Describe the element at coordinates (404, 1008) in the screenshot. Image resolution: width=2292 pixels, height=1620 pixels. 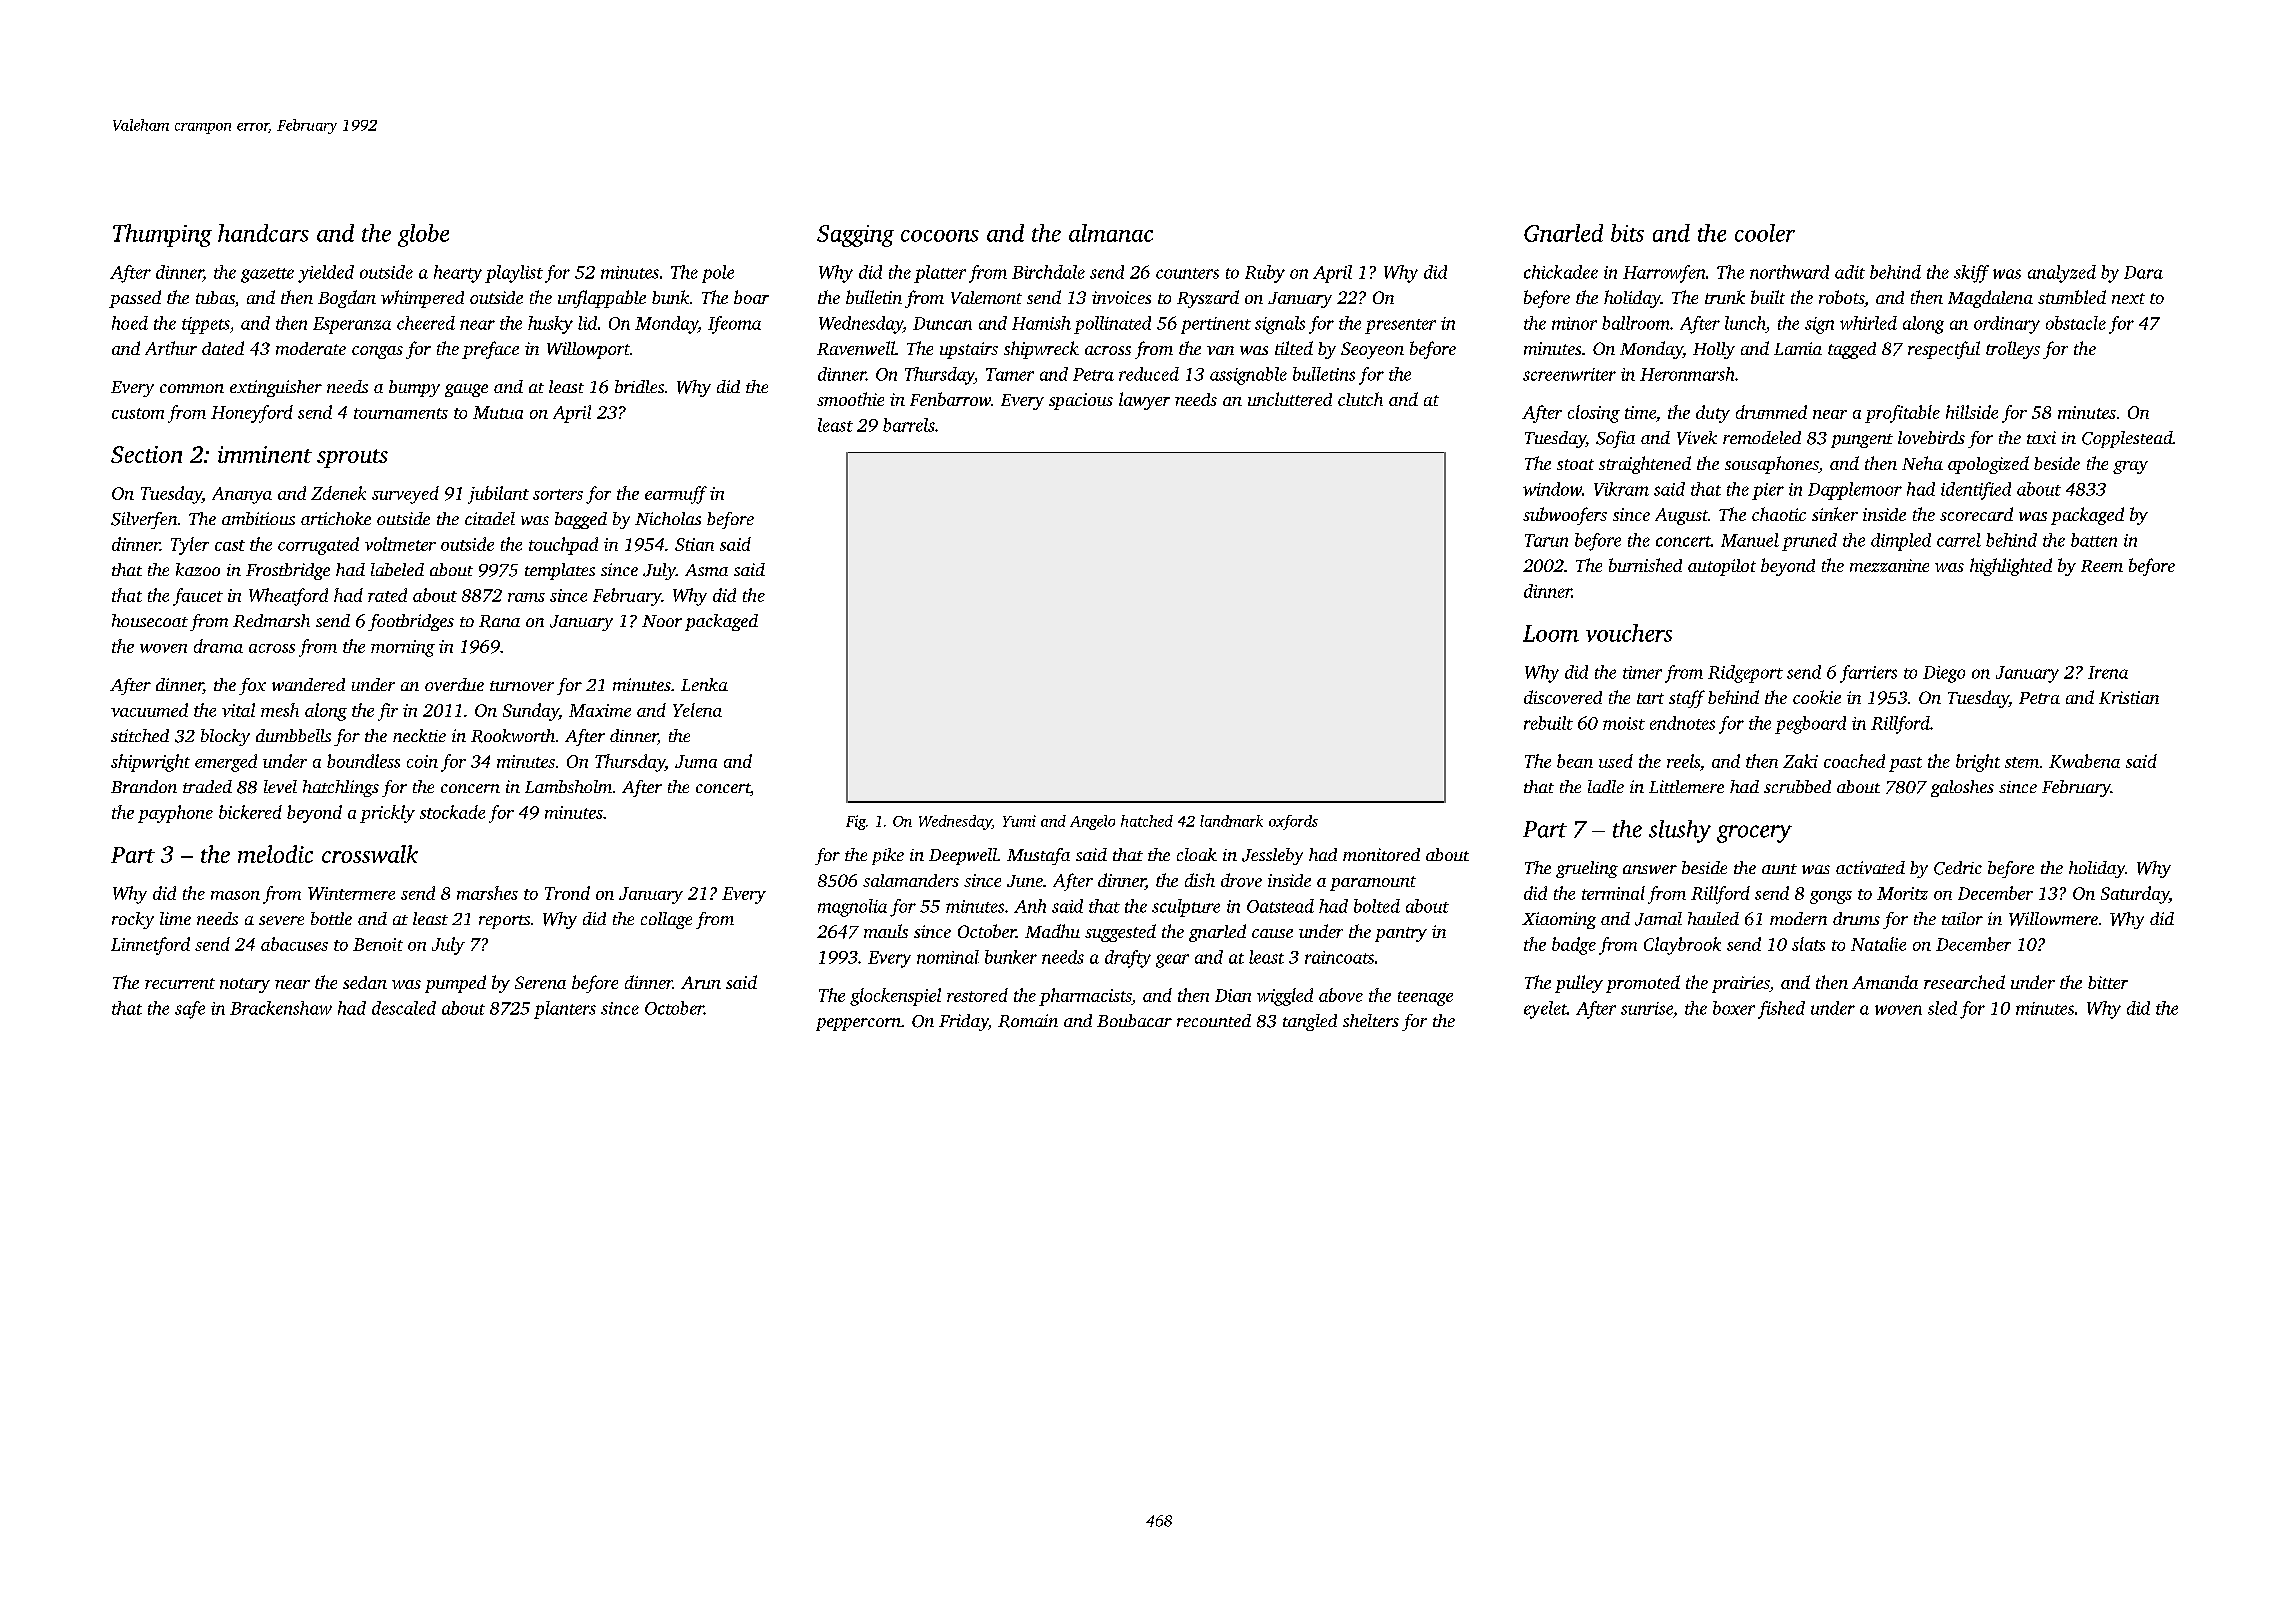
I see `descaled` at that location.
